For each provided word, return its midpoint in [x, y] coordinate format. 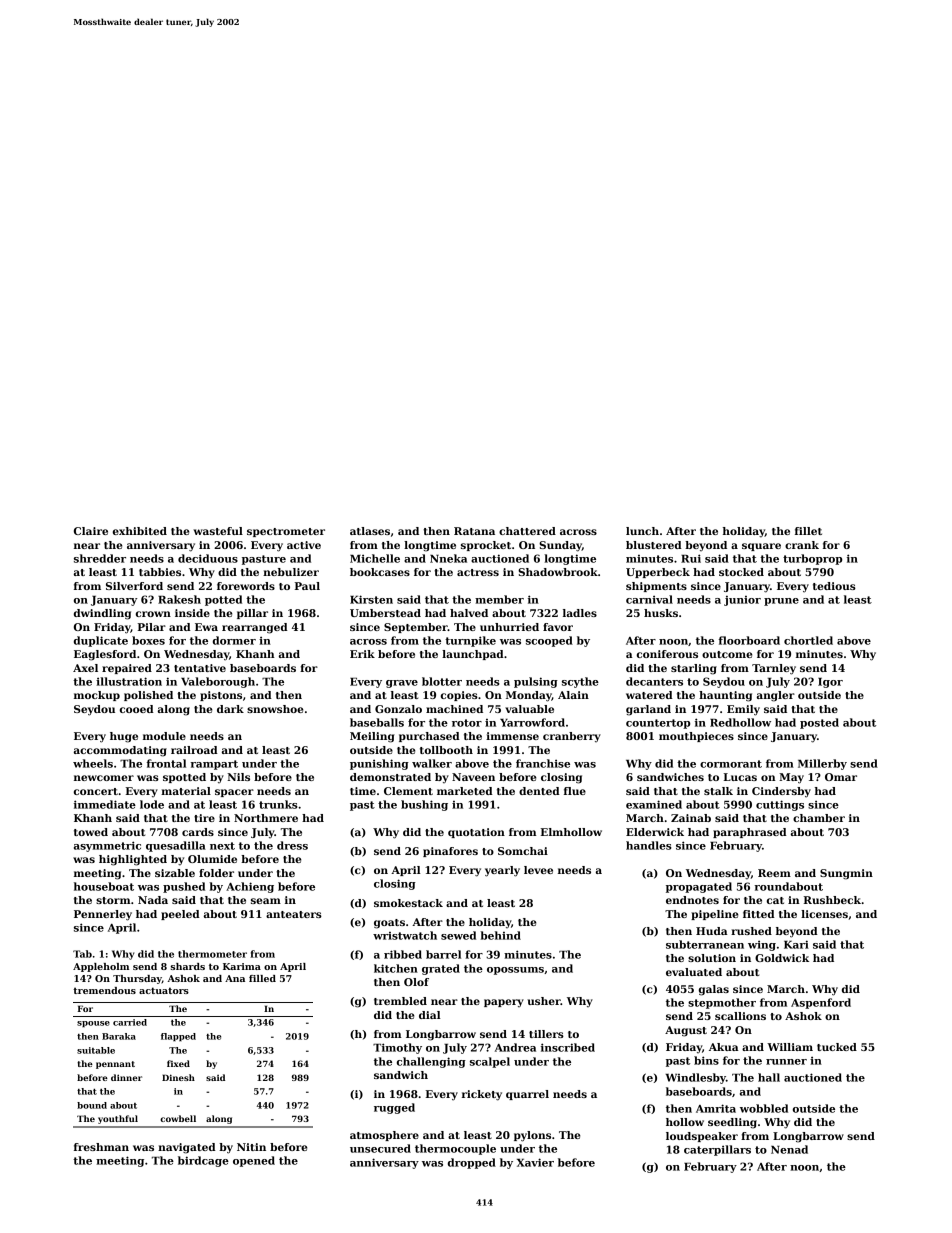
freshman [101, 1147]
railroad [194, 750]
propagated [699, 887]
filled [262, 978]
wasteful [218, 531]
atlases [370, 531]
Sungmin [846, 874]
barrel [443, 954]
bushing [424, 805]
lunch [642, 531]
